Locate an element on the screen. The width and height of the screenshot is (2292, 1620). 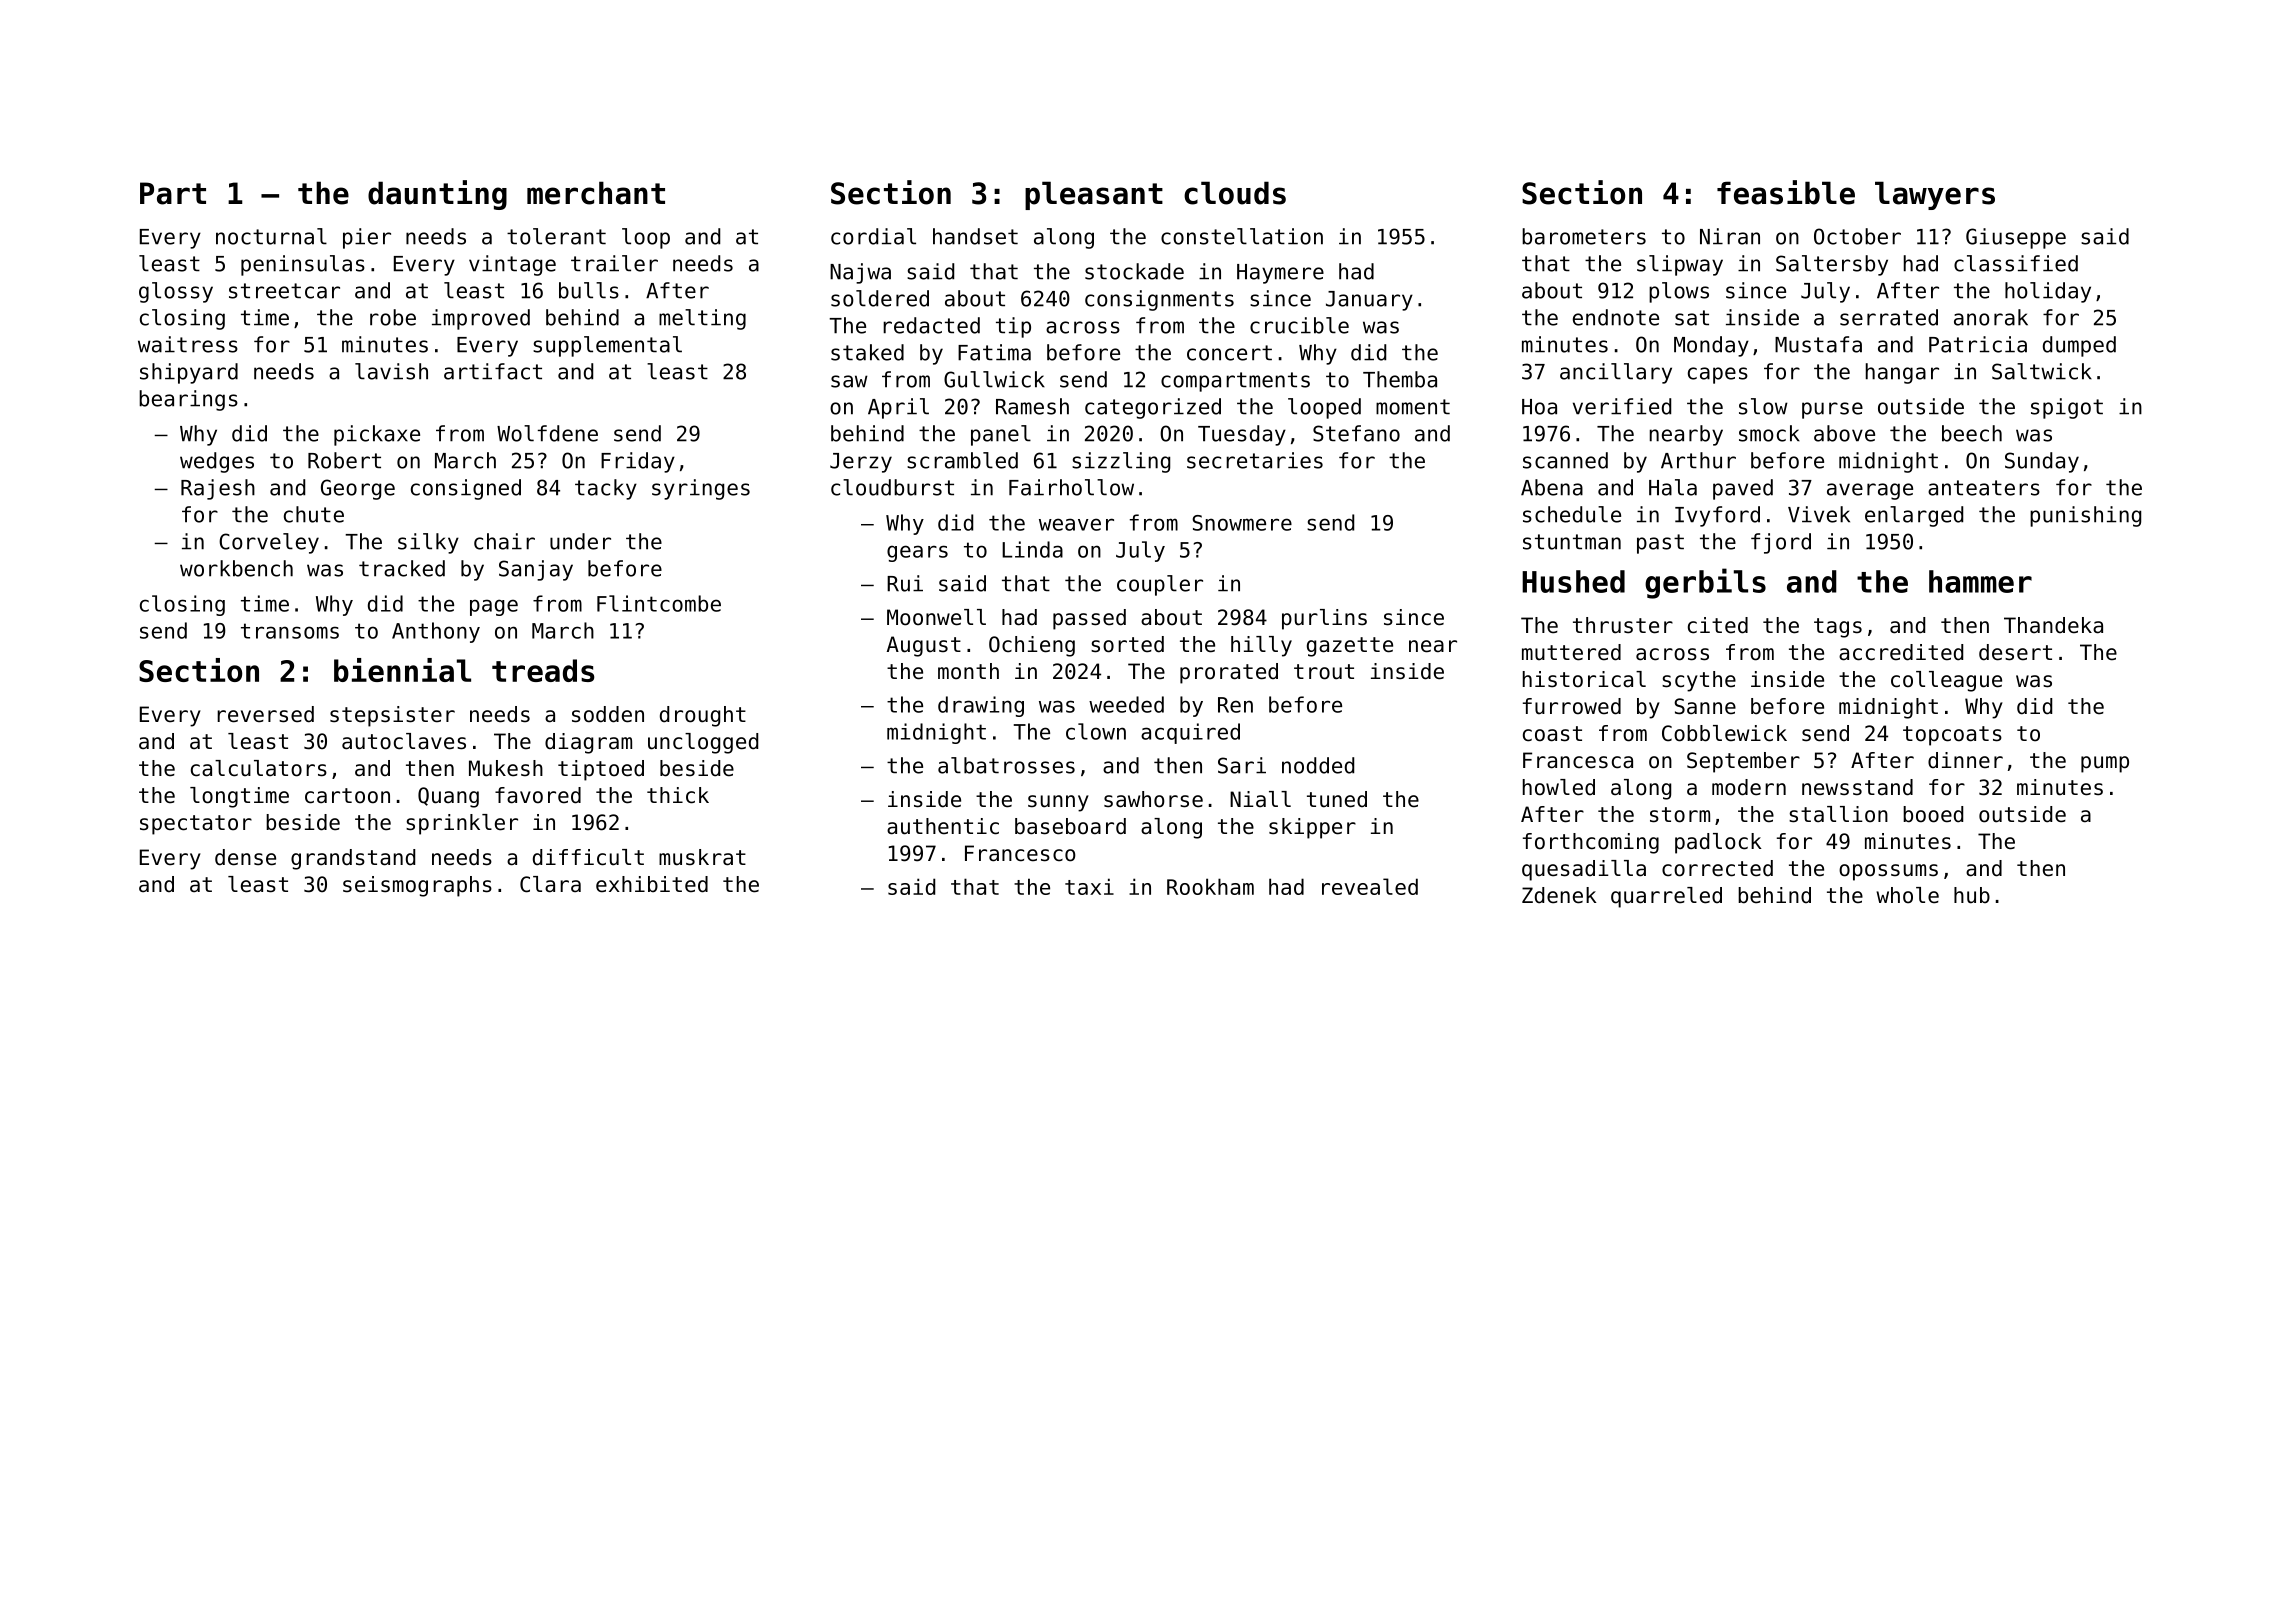
verified is located at coordinates (1622, 406).
